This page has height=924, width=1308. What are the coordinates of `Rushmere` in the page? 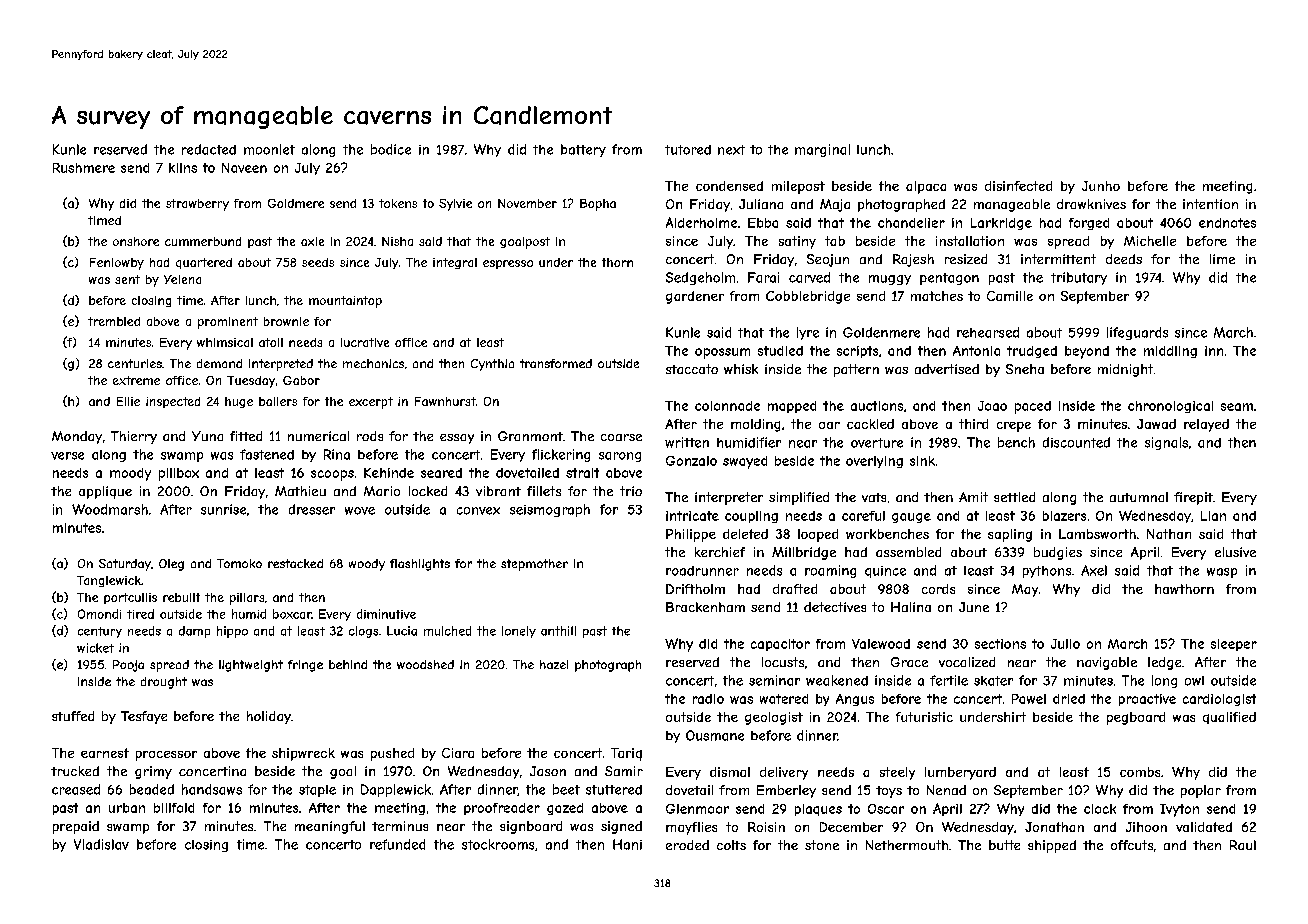 It's located at (84, 168).
